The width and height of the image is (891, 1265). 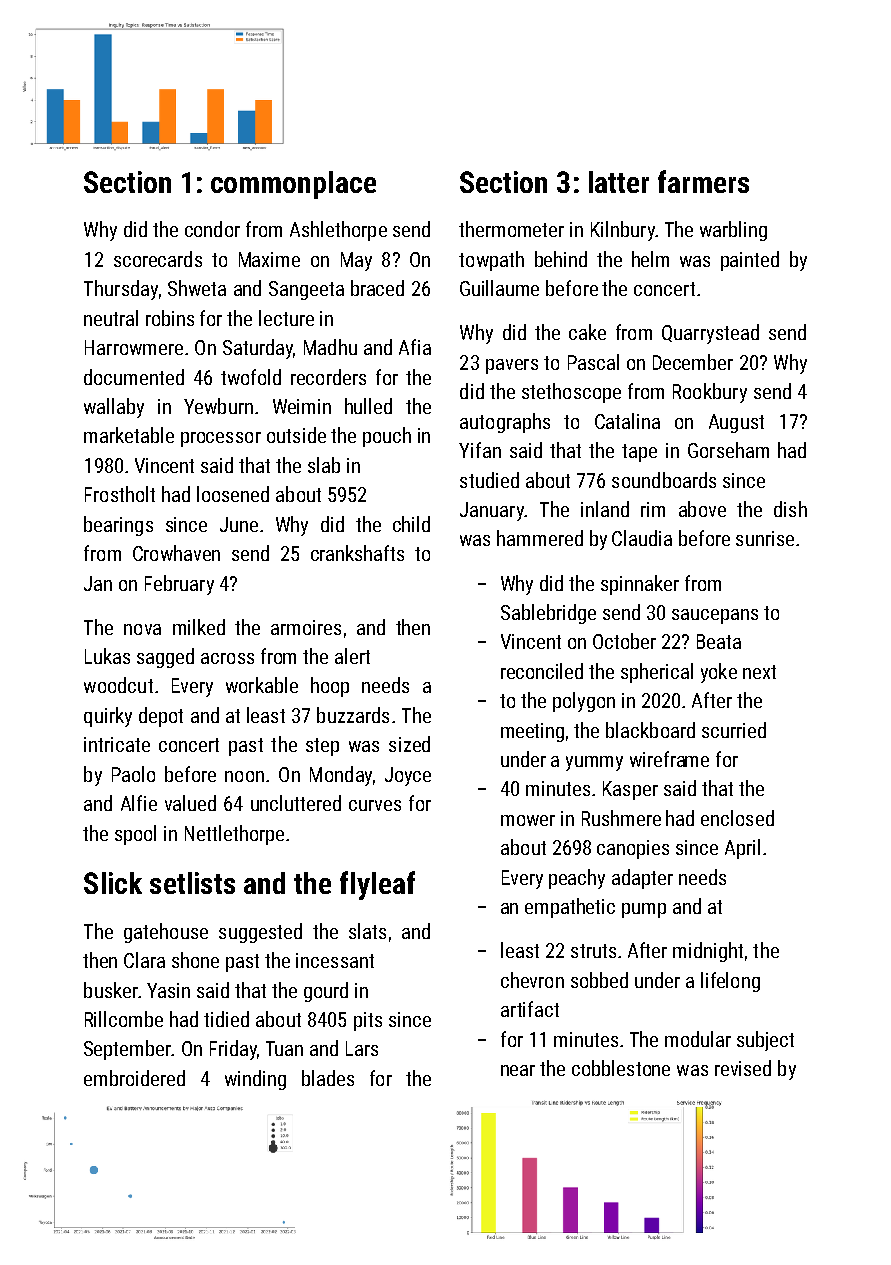 I want to click on near, so click(x=518, y=1070).
